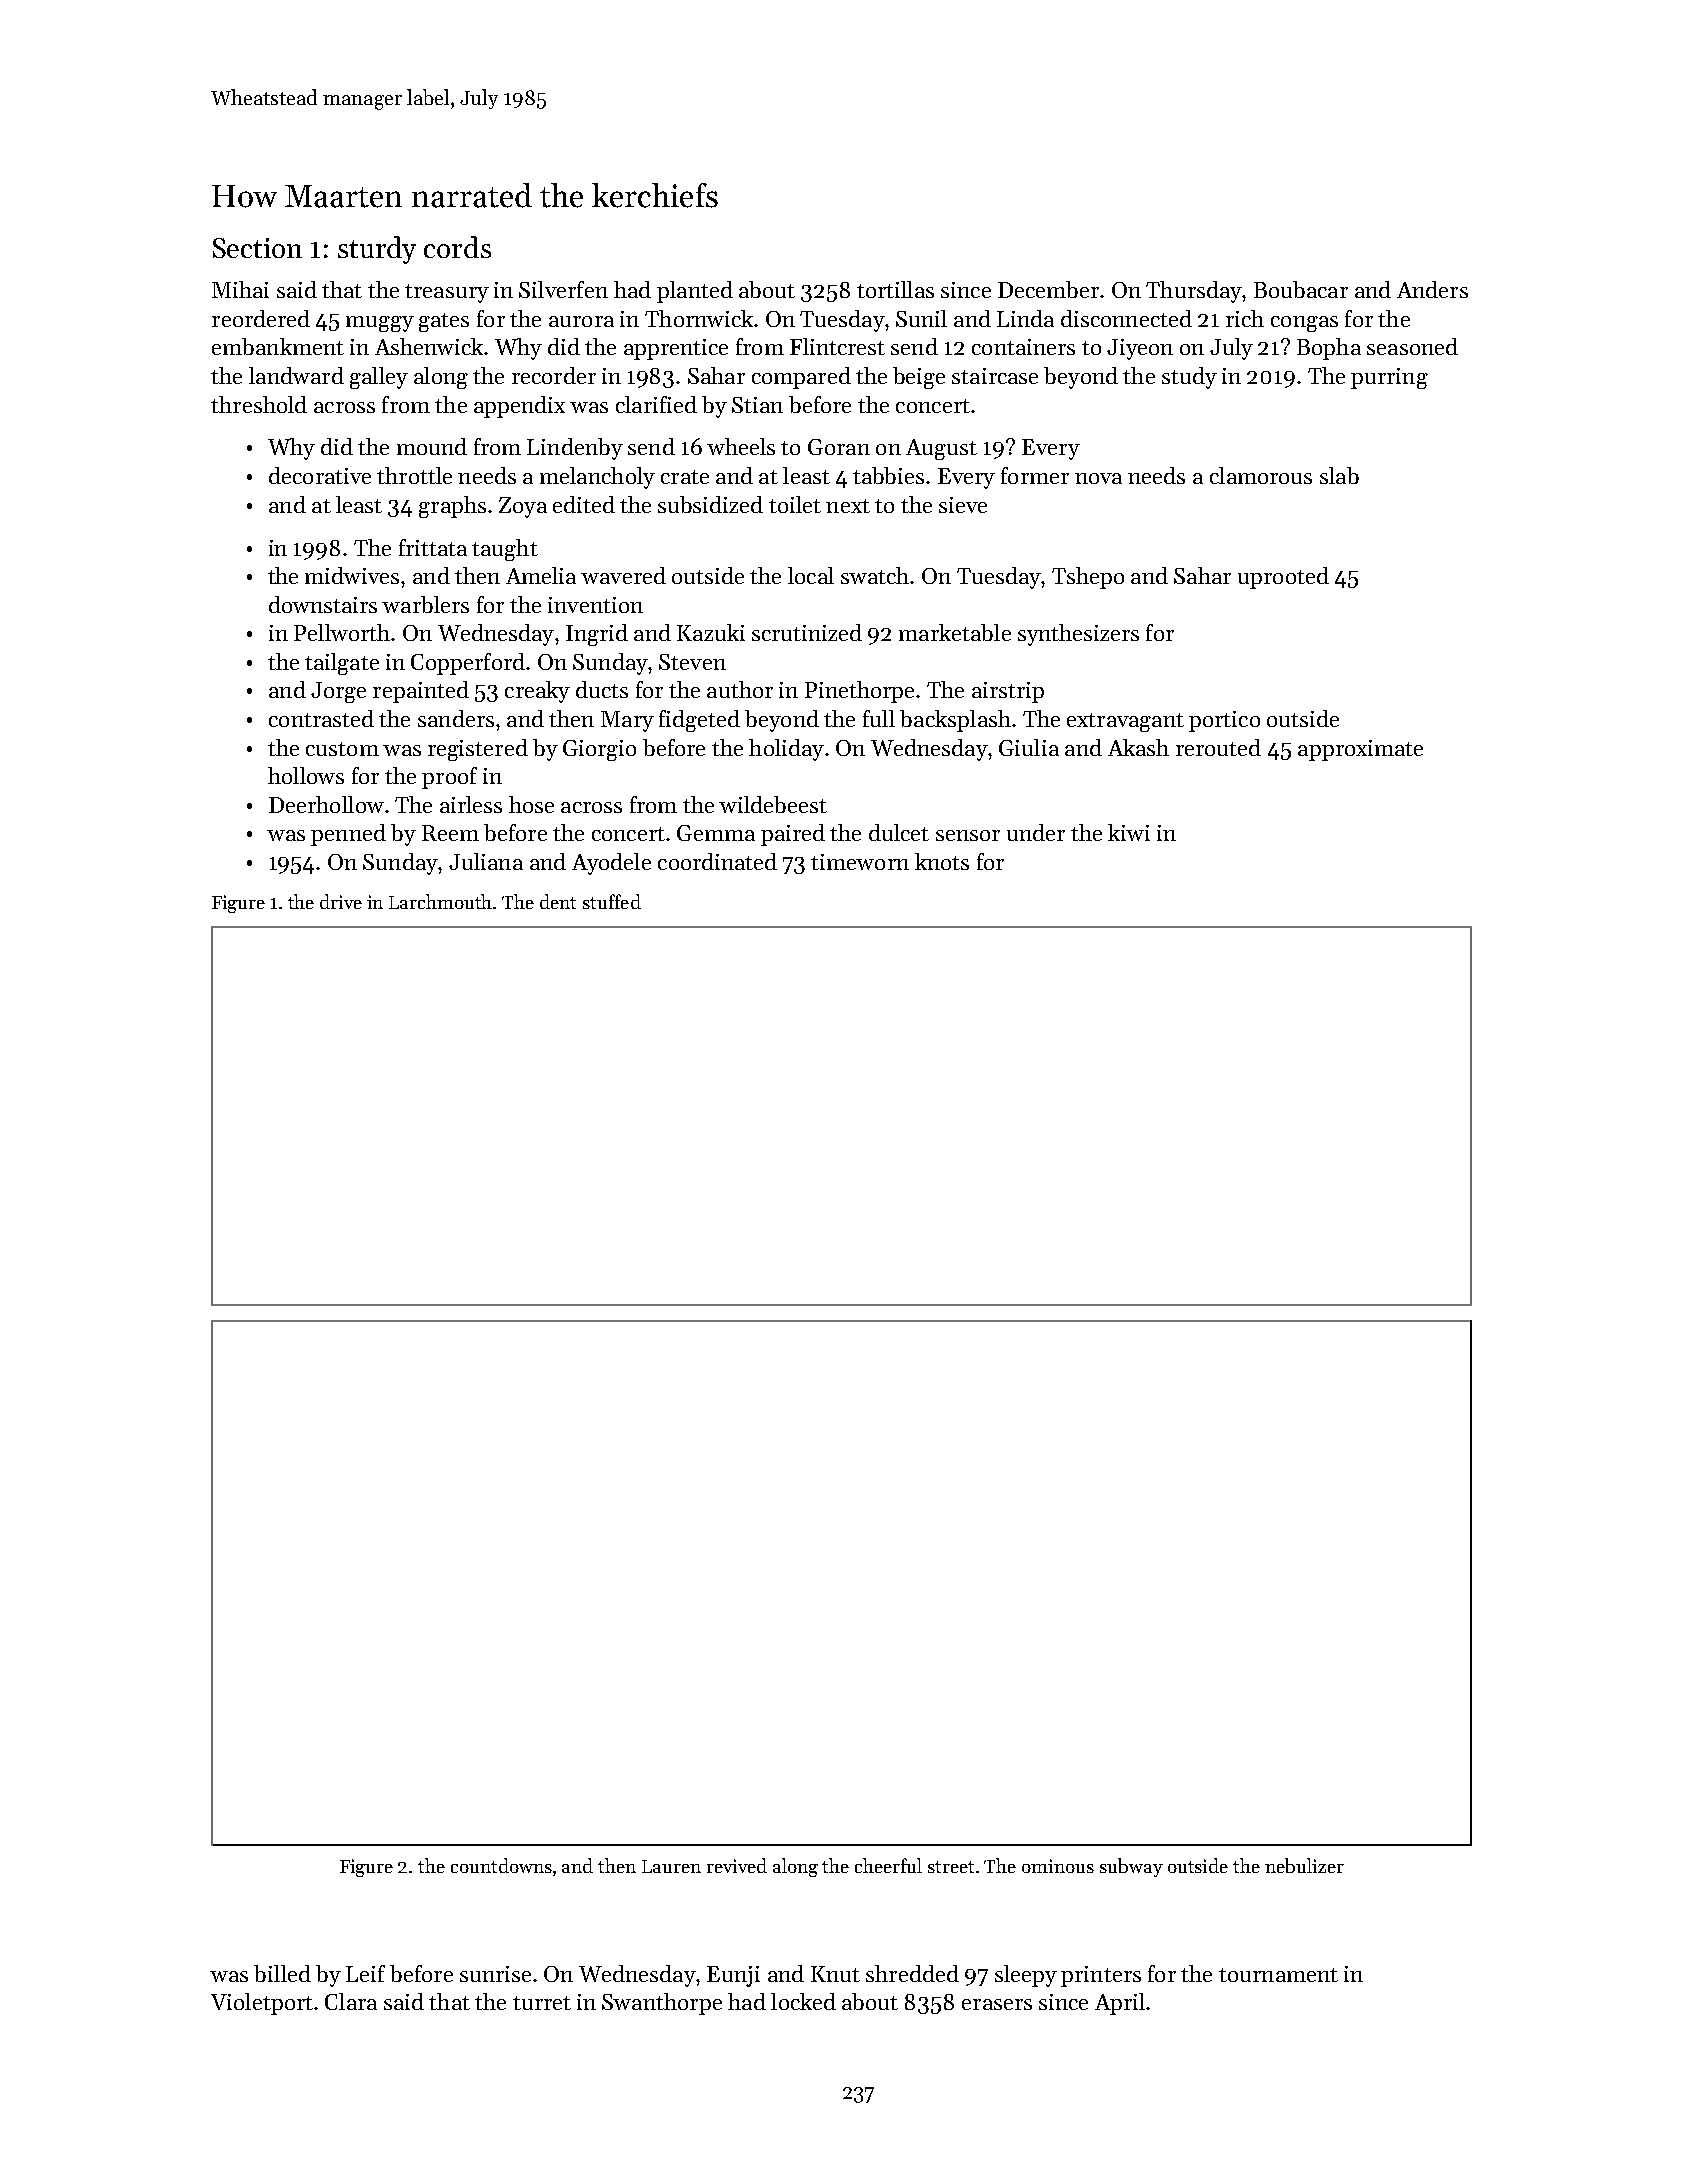  Describe the element at coordinates (554, 375) in the image. I see `recorder` at that location.
